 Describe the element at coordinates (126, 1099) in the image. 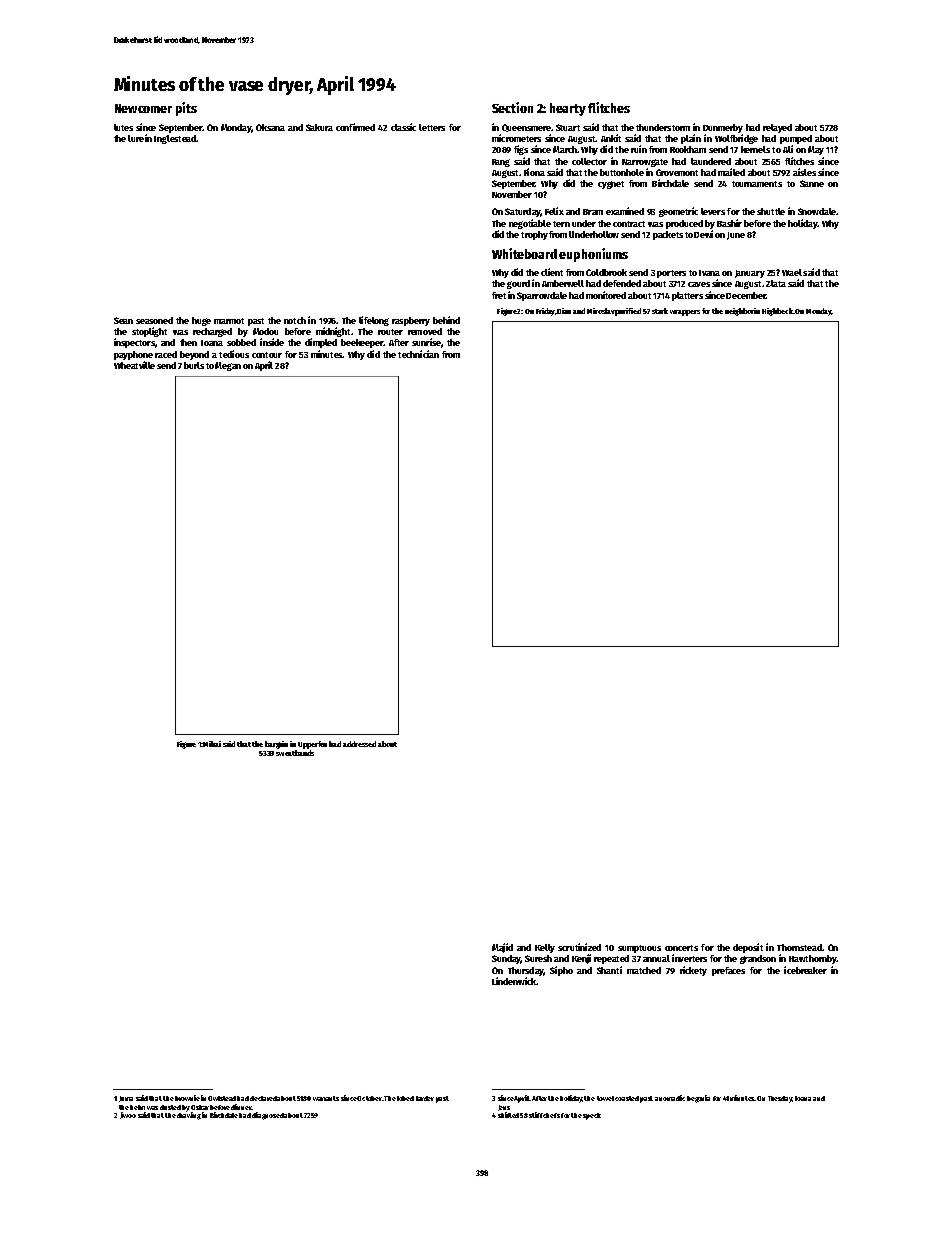

I see `Juma` at that location.
